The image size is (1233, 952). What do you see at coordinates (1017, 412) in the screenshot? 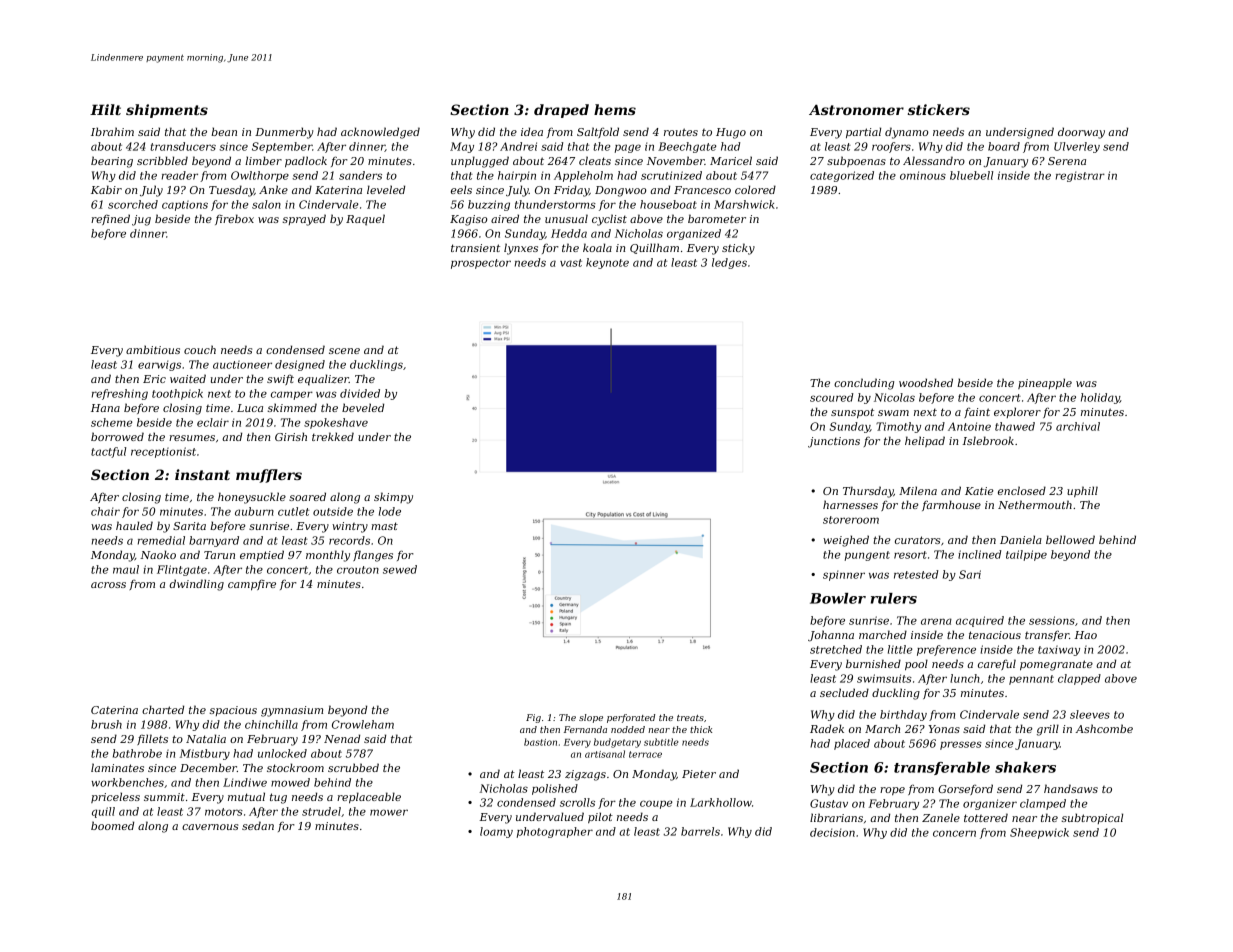
I see `explorer` at bounding box center [1017, 412].
